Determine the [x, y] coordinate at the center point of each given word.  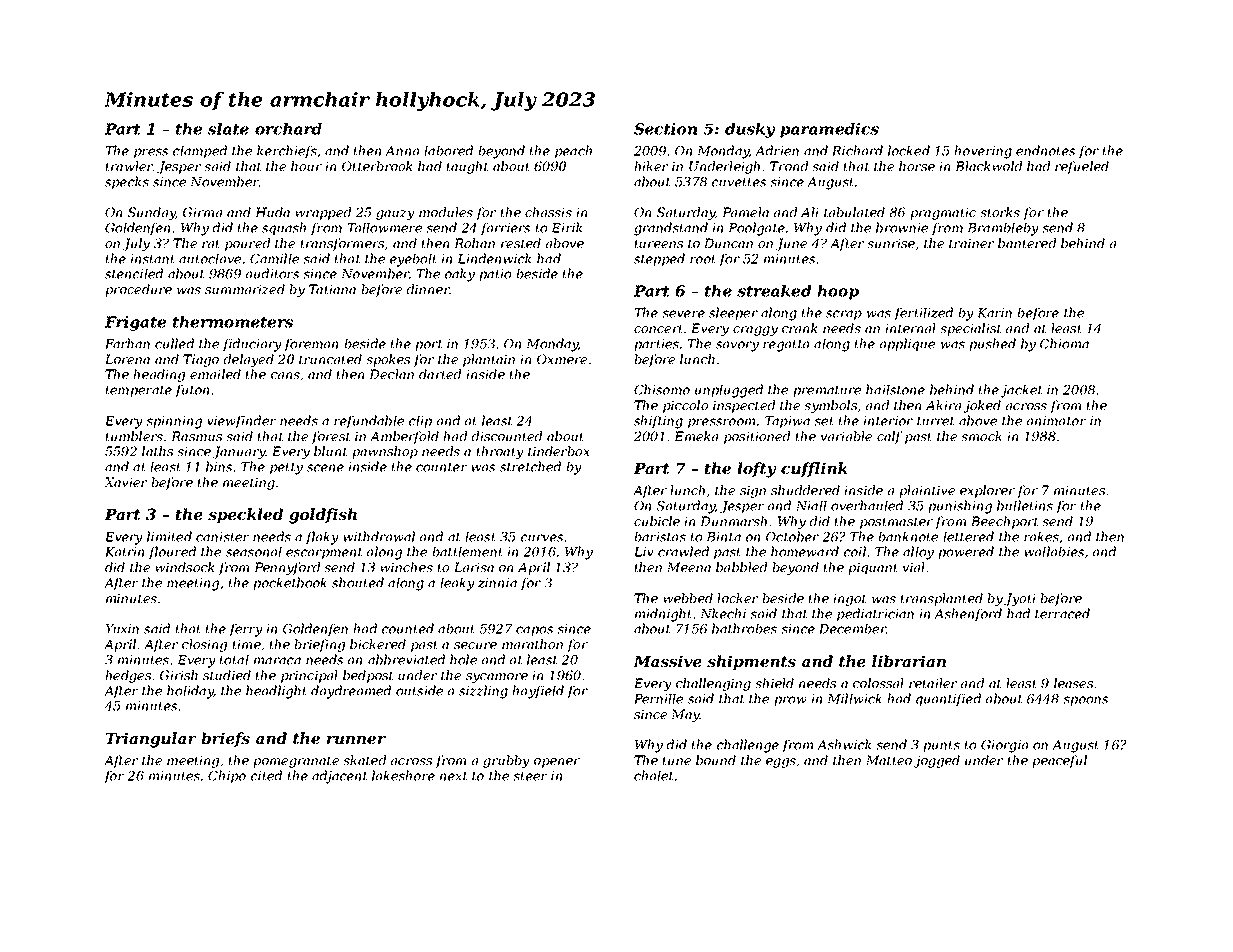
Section [665, 129]
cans [285, 375]
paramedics [829, 130]
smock [981, 436]
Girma [202, 212]
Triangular [151, 740]
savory [737, 346]
